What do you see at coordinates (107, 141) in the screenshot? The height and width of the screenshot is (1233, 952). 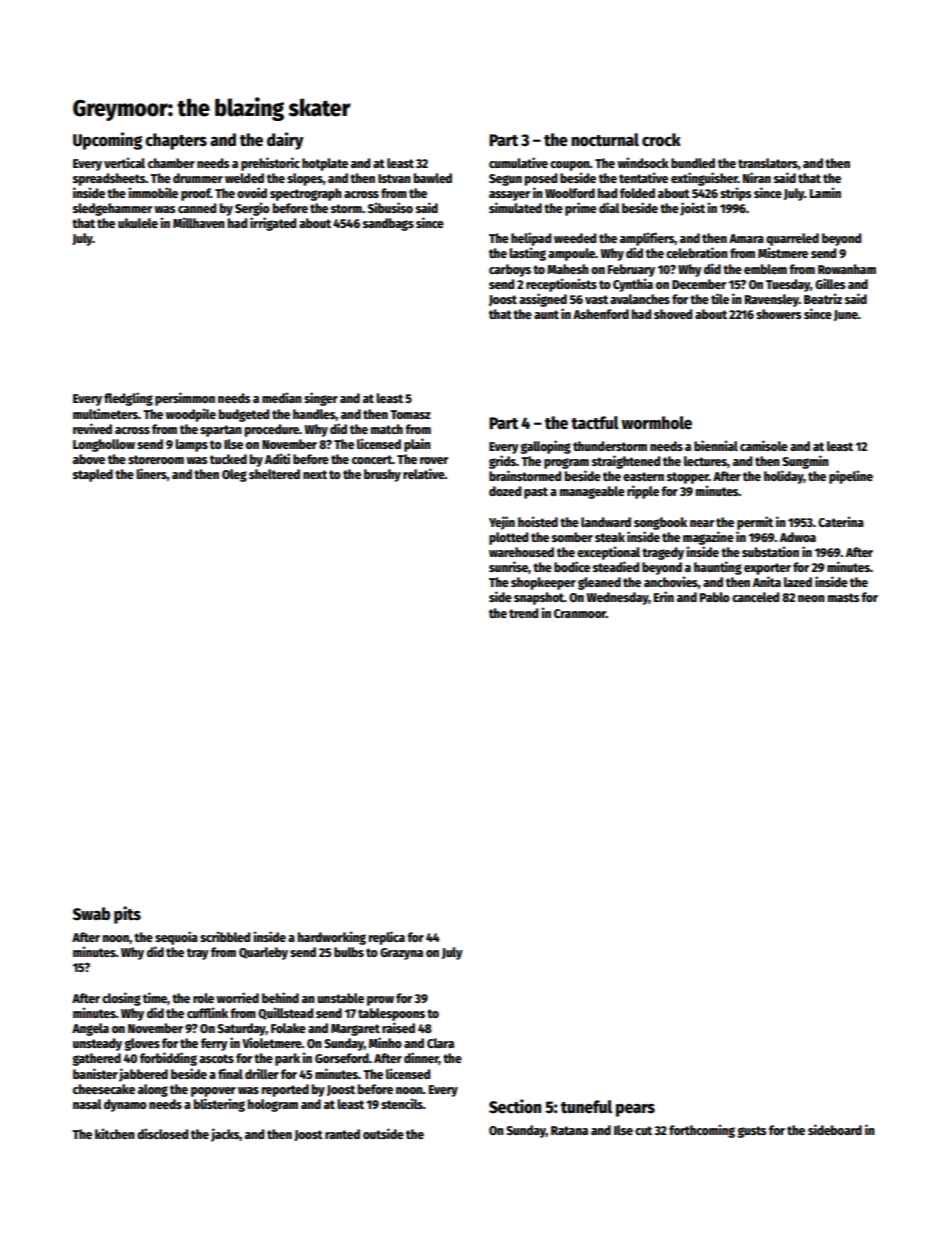 I see `Upcoming` at bounding box center [107, 141].
